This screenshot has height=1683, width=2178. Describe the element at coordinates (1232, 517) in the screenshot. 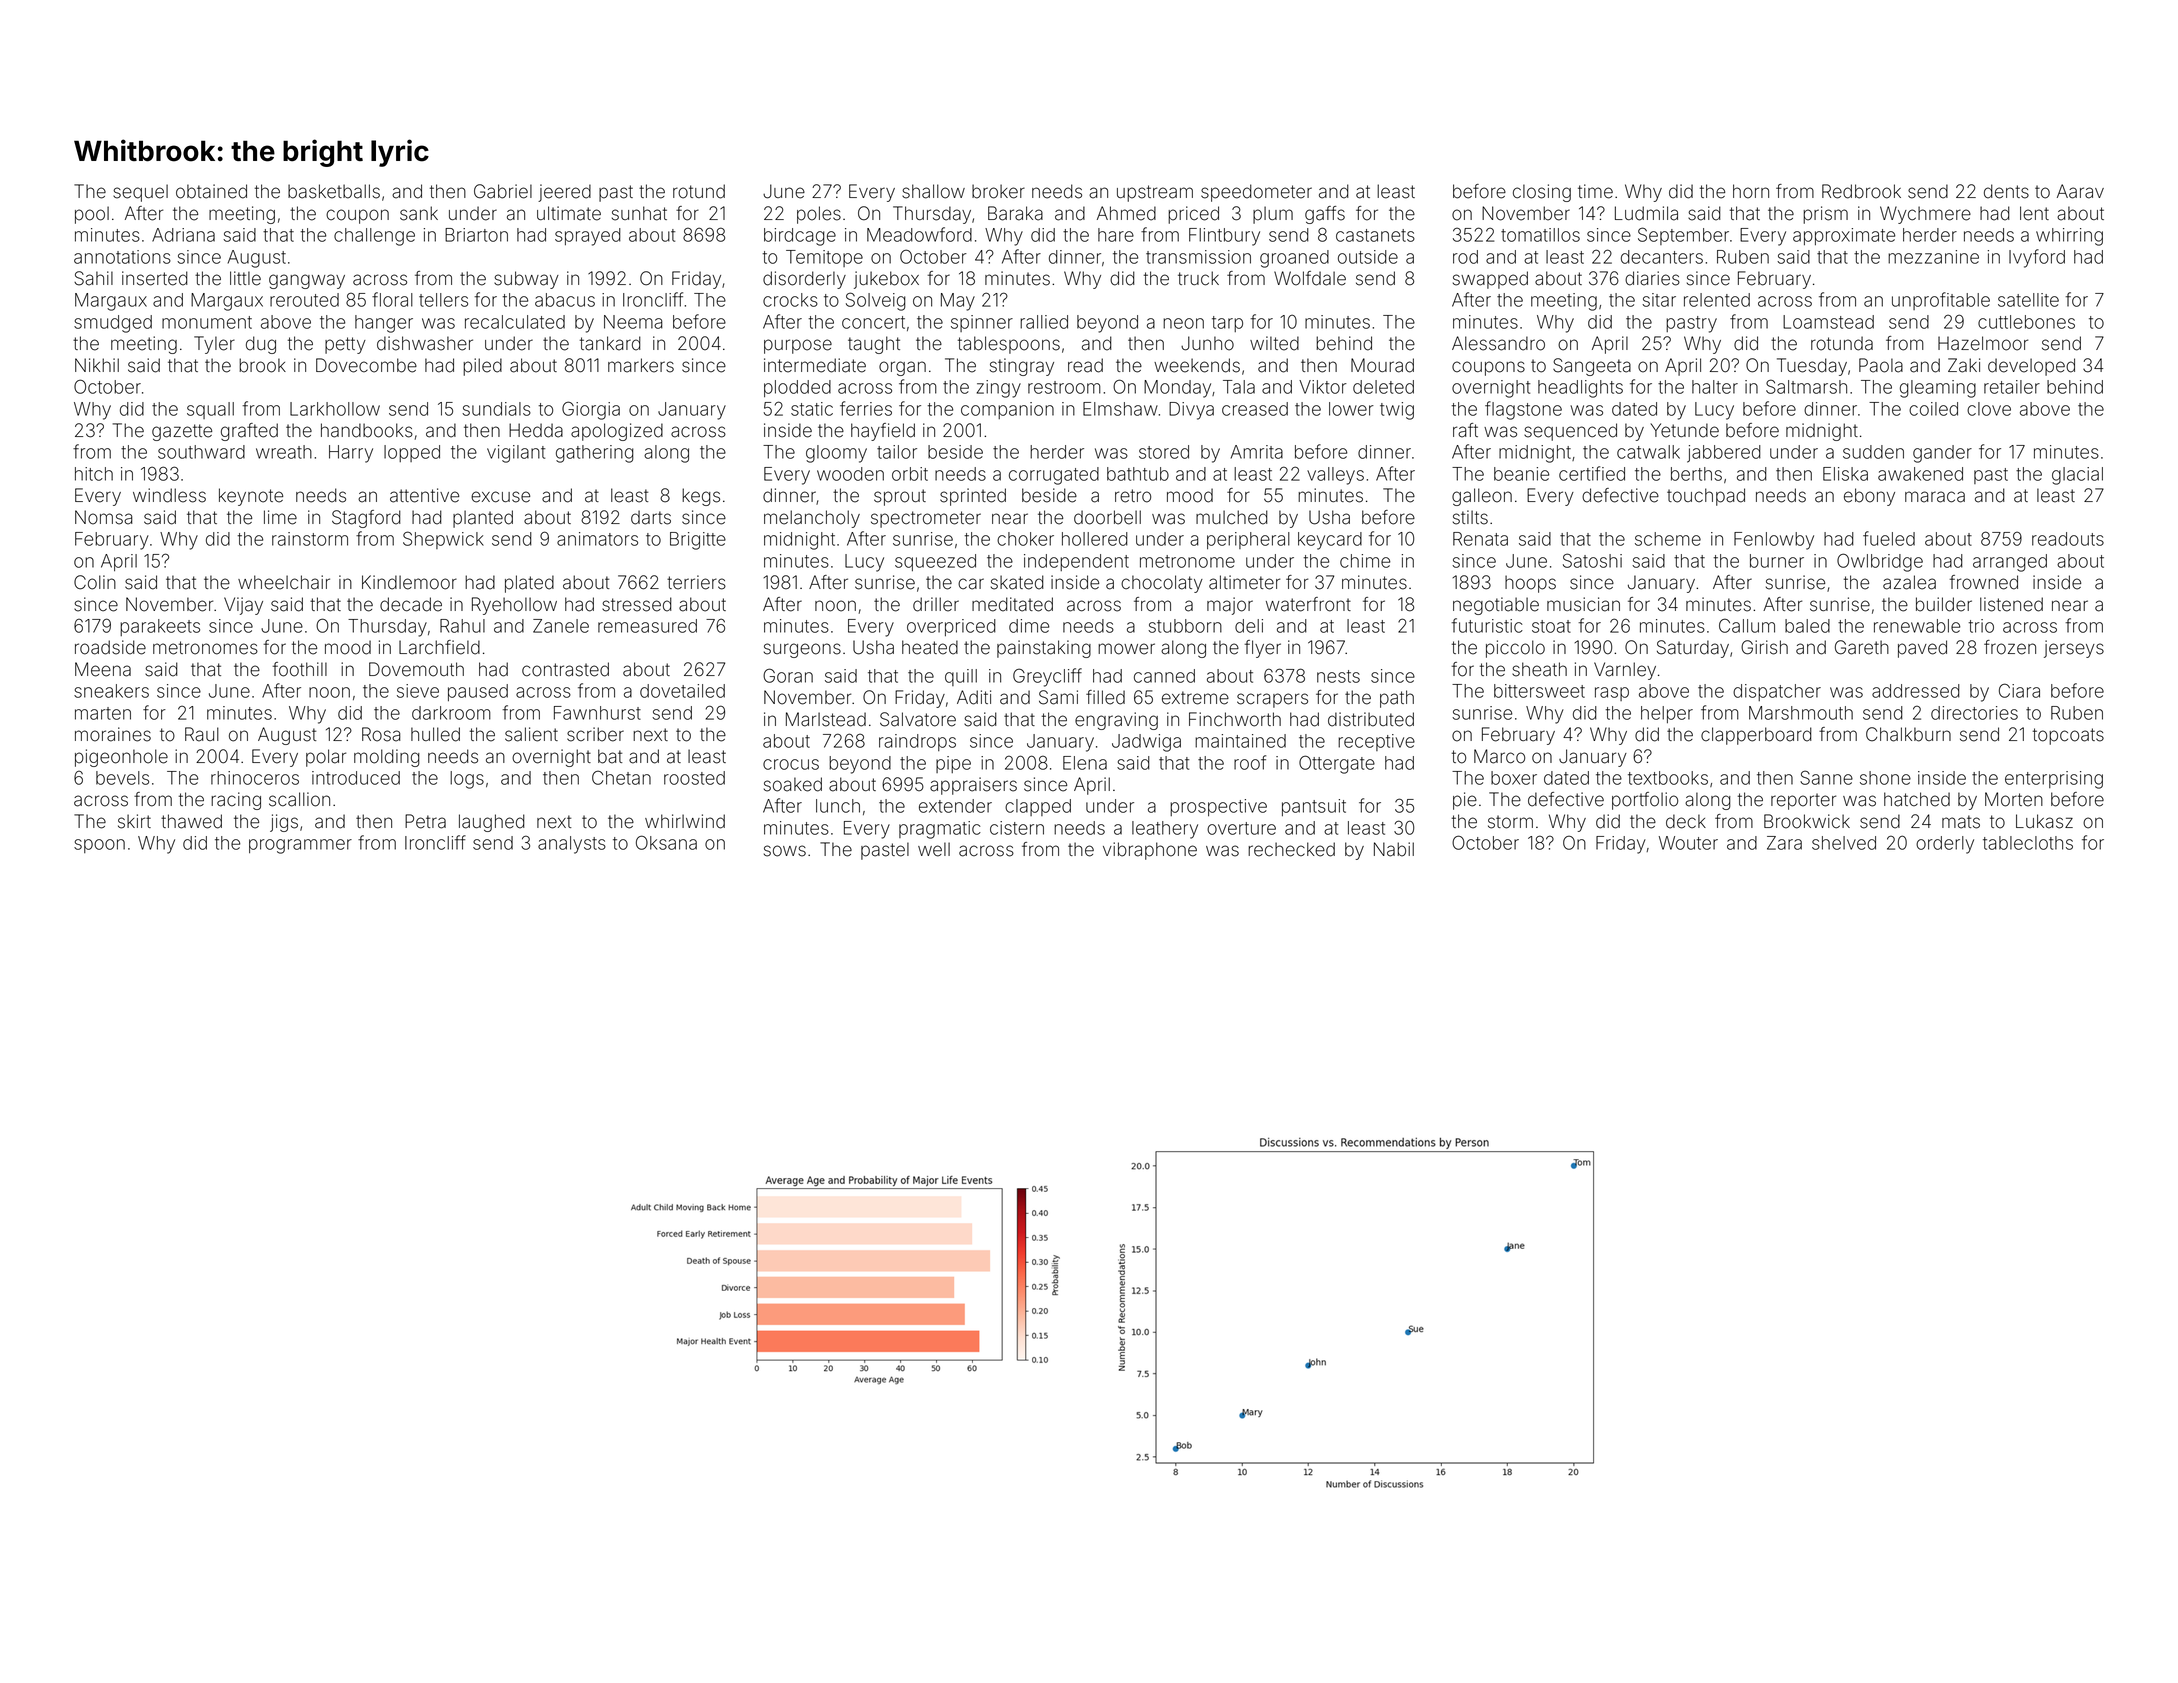

I see `mulched` at that location.
